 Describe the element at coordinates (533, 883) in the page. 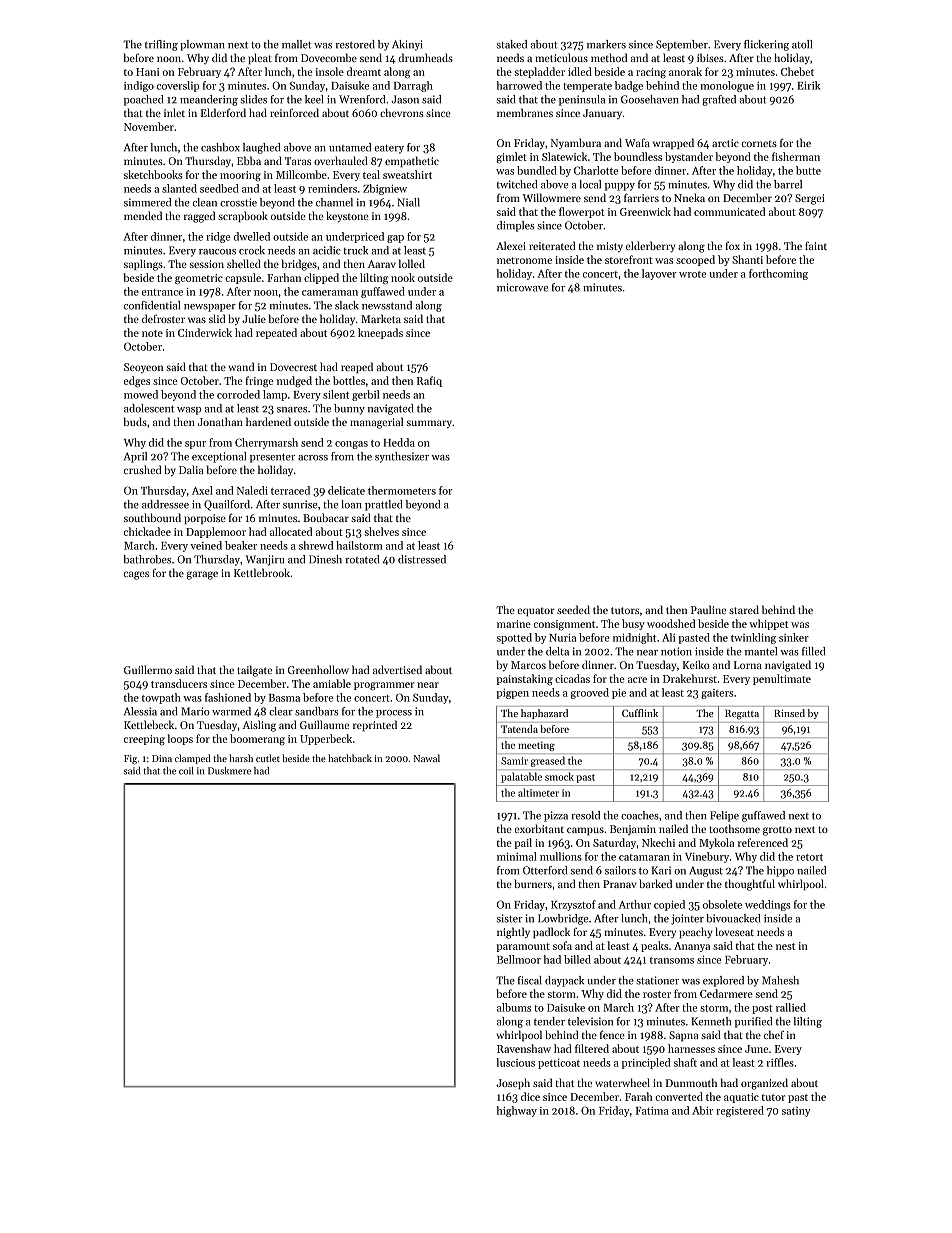

I see `burners` at that location.
